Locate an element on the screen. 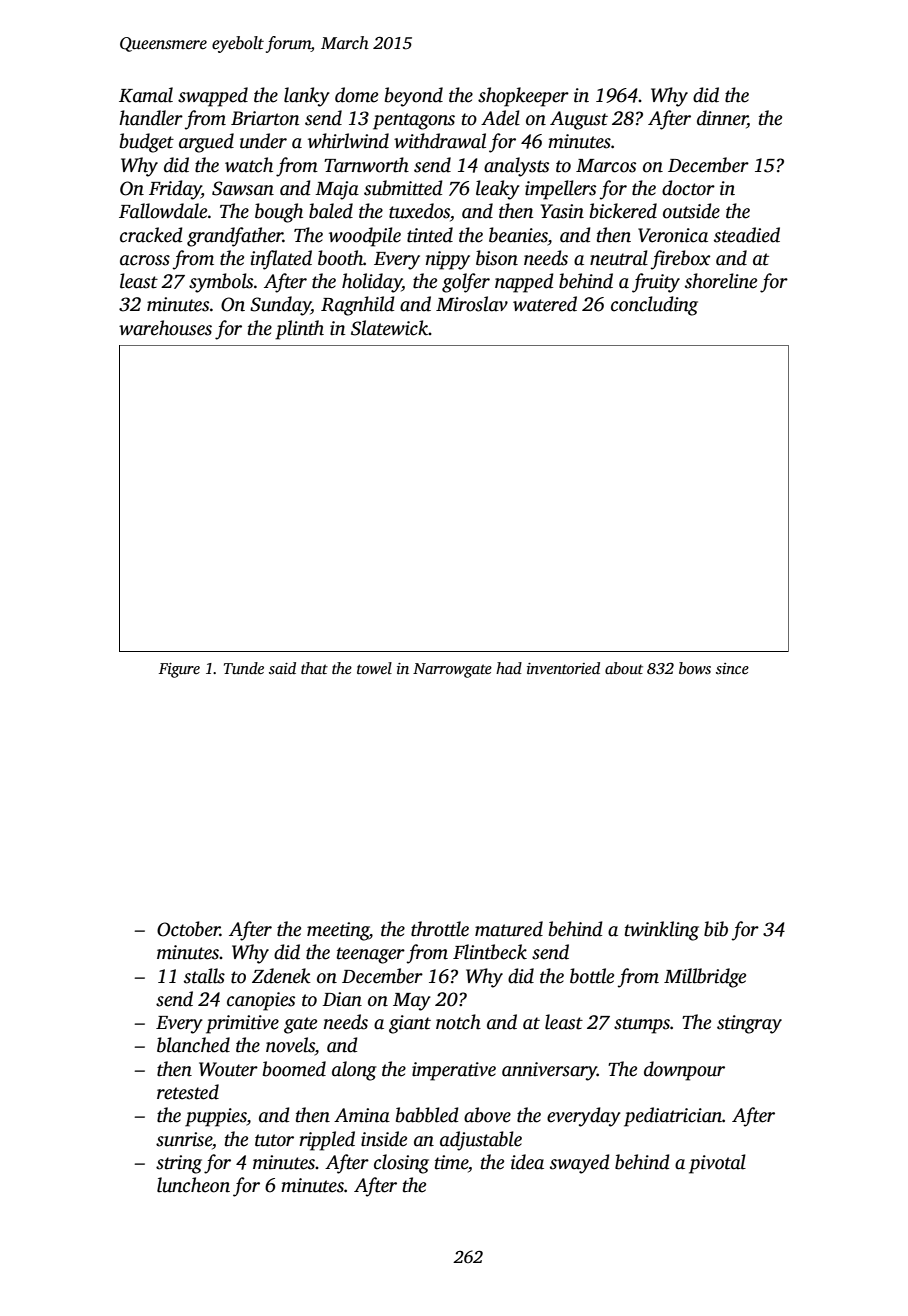 The width and height of the screenshot is (908, 1316). watered is located at coordinates (545, 304).
